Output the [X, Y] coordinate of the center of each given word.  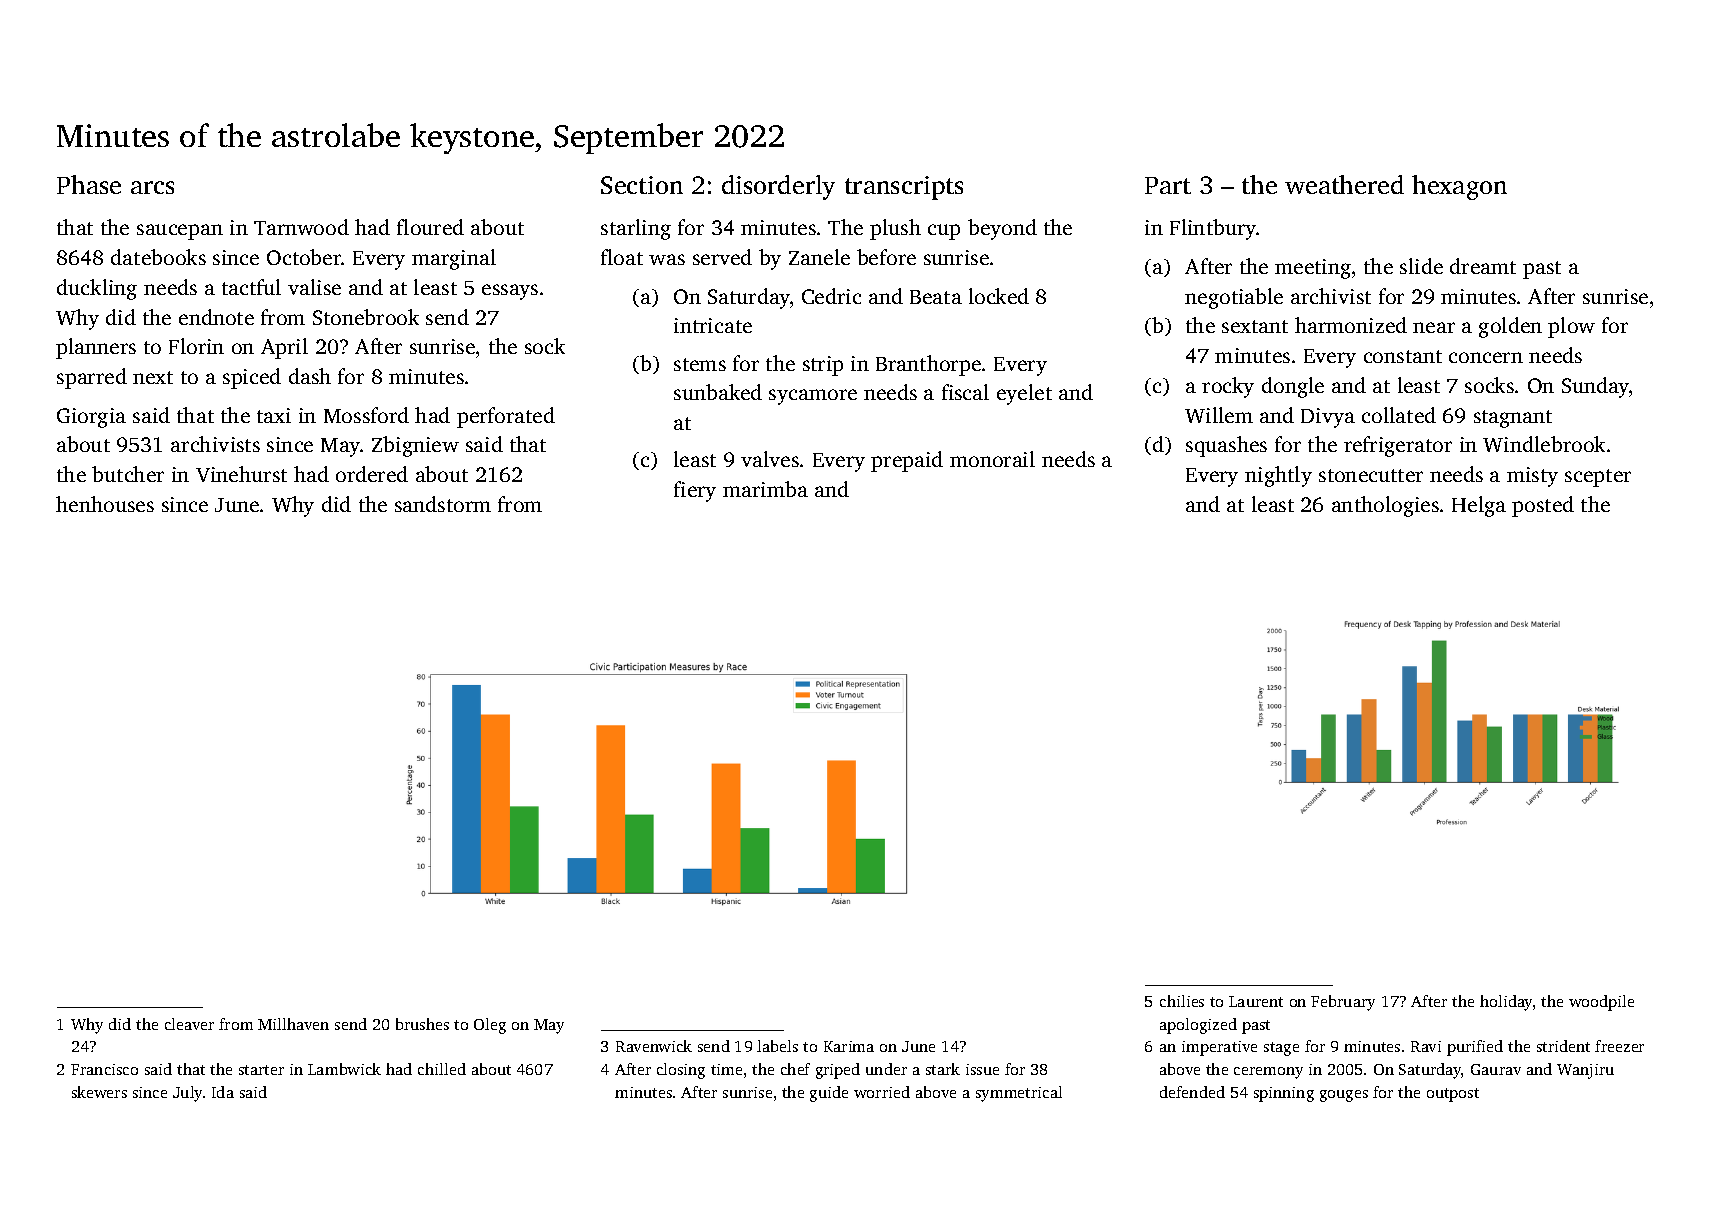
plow [1571, 327]
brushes [422, 1024]
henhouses [105, 504]
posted [1543, 506]
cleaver [189, 1024]
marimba [765, 489]
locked [999, 296]
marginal [454, 259]
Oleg [490, 1026]
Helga [1479, 506]
